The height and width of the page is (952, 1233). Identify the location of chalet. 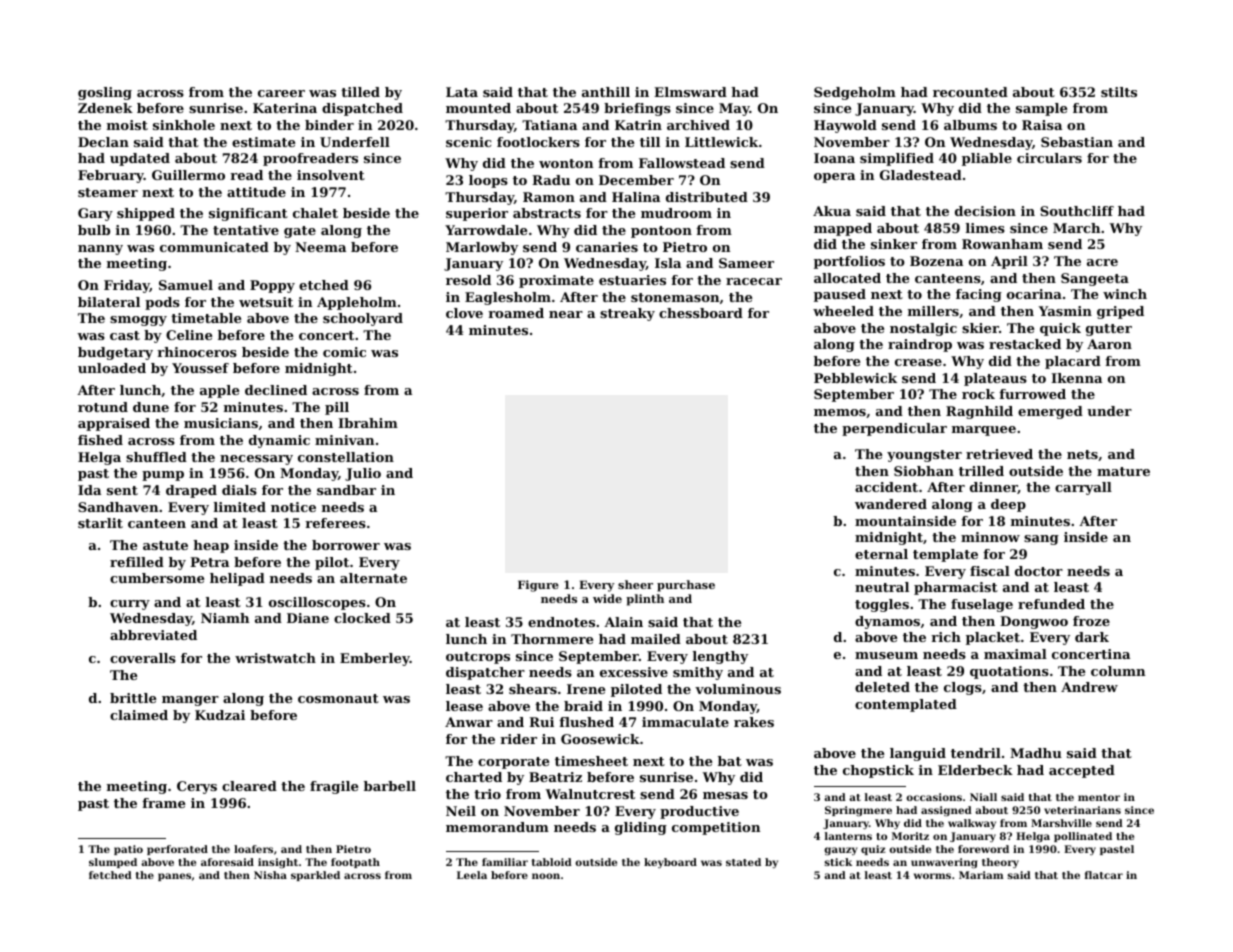
(315, 213).
